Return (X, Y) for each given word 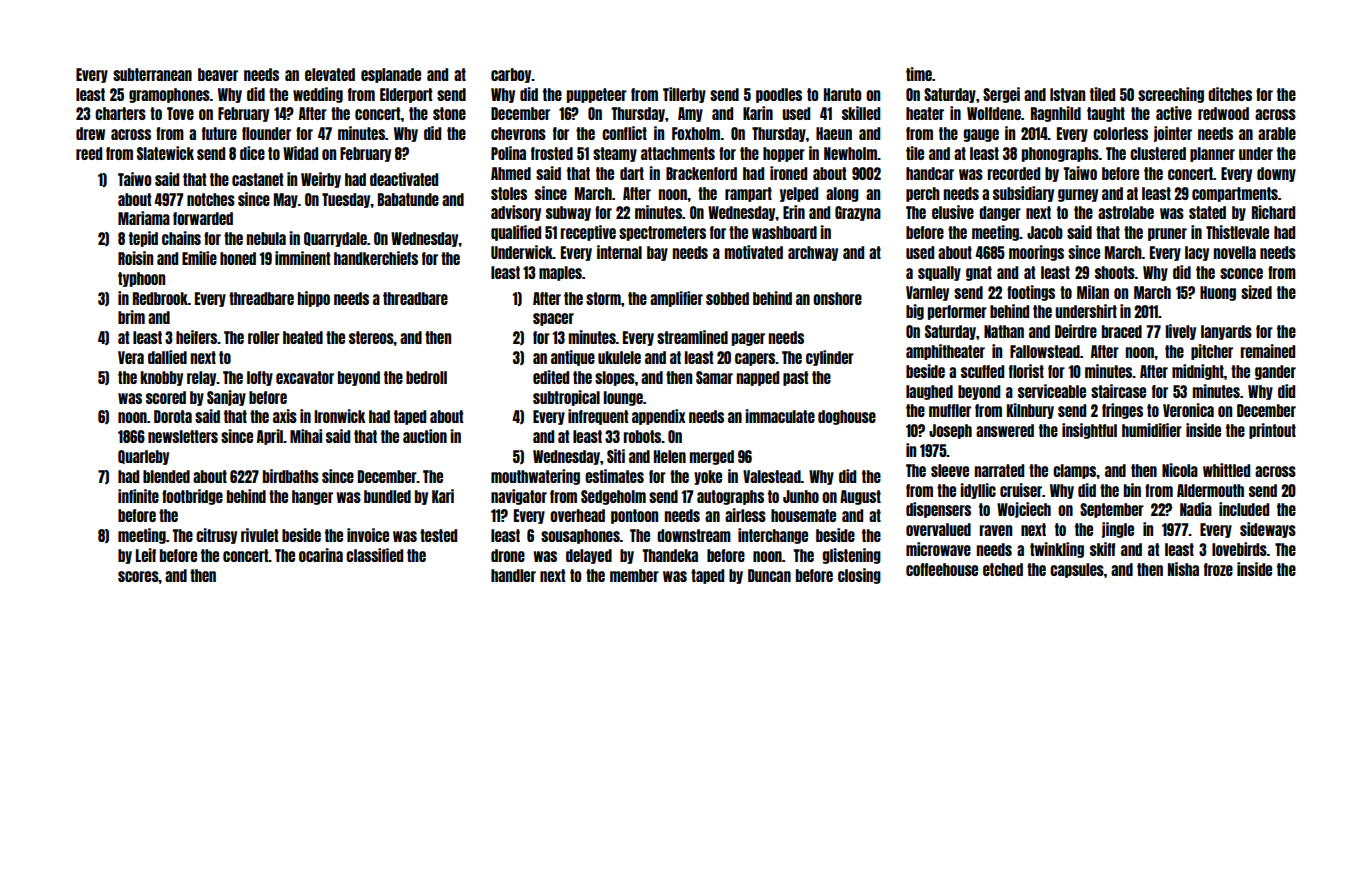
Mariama (144, 218)
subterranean (152, 74)
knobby (162, 378)
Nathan (1004, 331)
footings (1031, 293)
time (919, 74)
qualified (516, 233)
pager (748, 339)
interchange (773, 536)
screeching (1171, 95)
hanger (312, 497)
